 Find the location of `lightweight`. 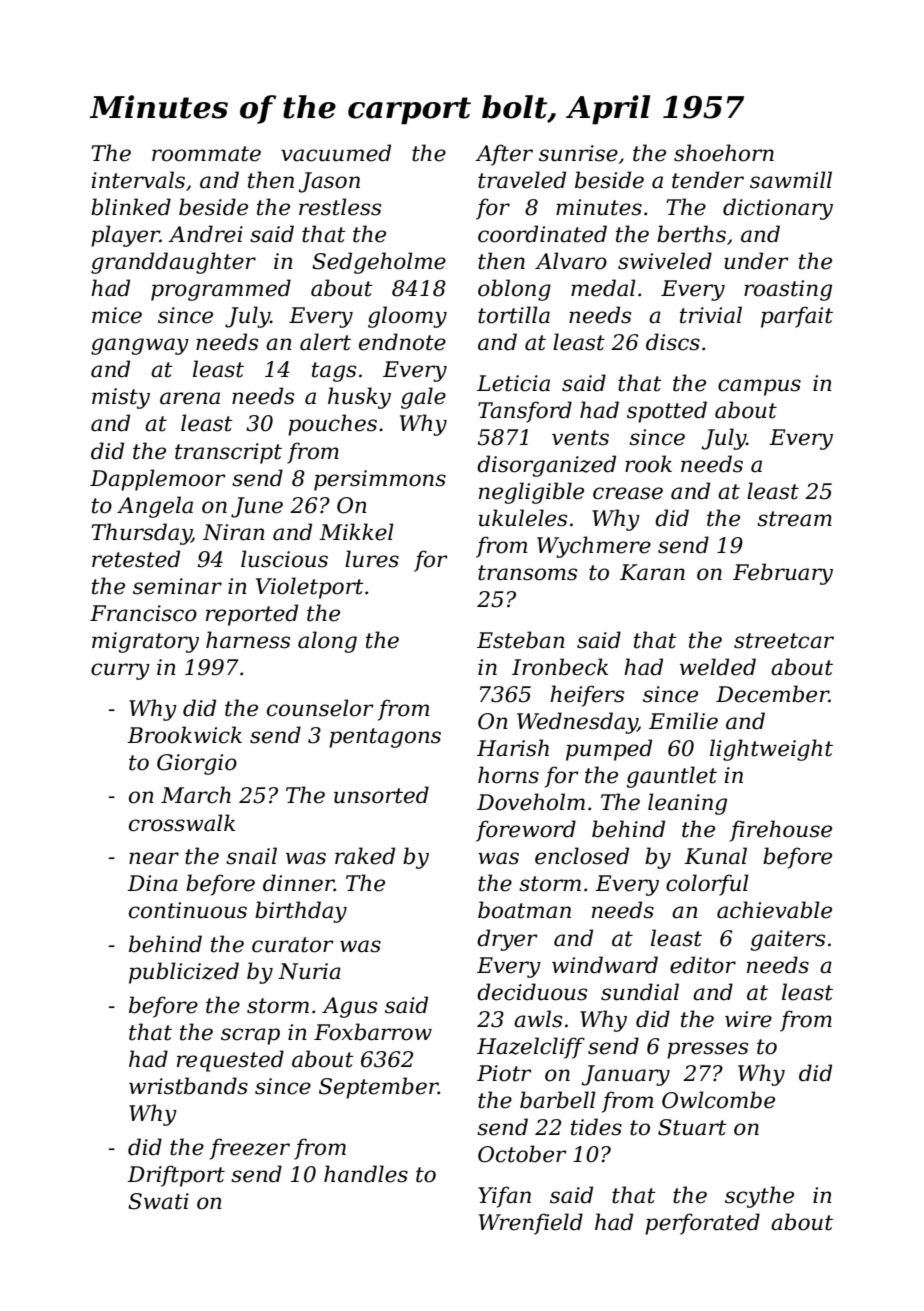

lightweight is located at coordinates (771, 750).
